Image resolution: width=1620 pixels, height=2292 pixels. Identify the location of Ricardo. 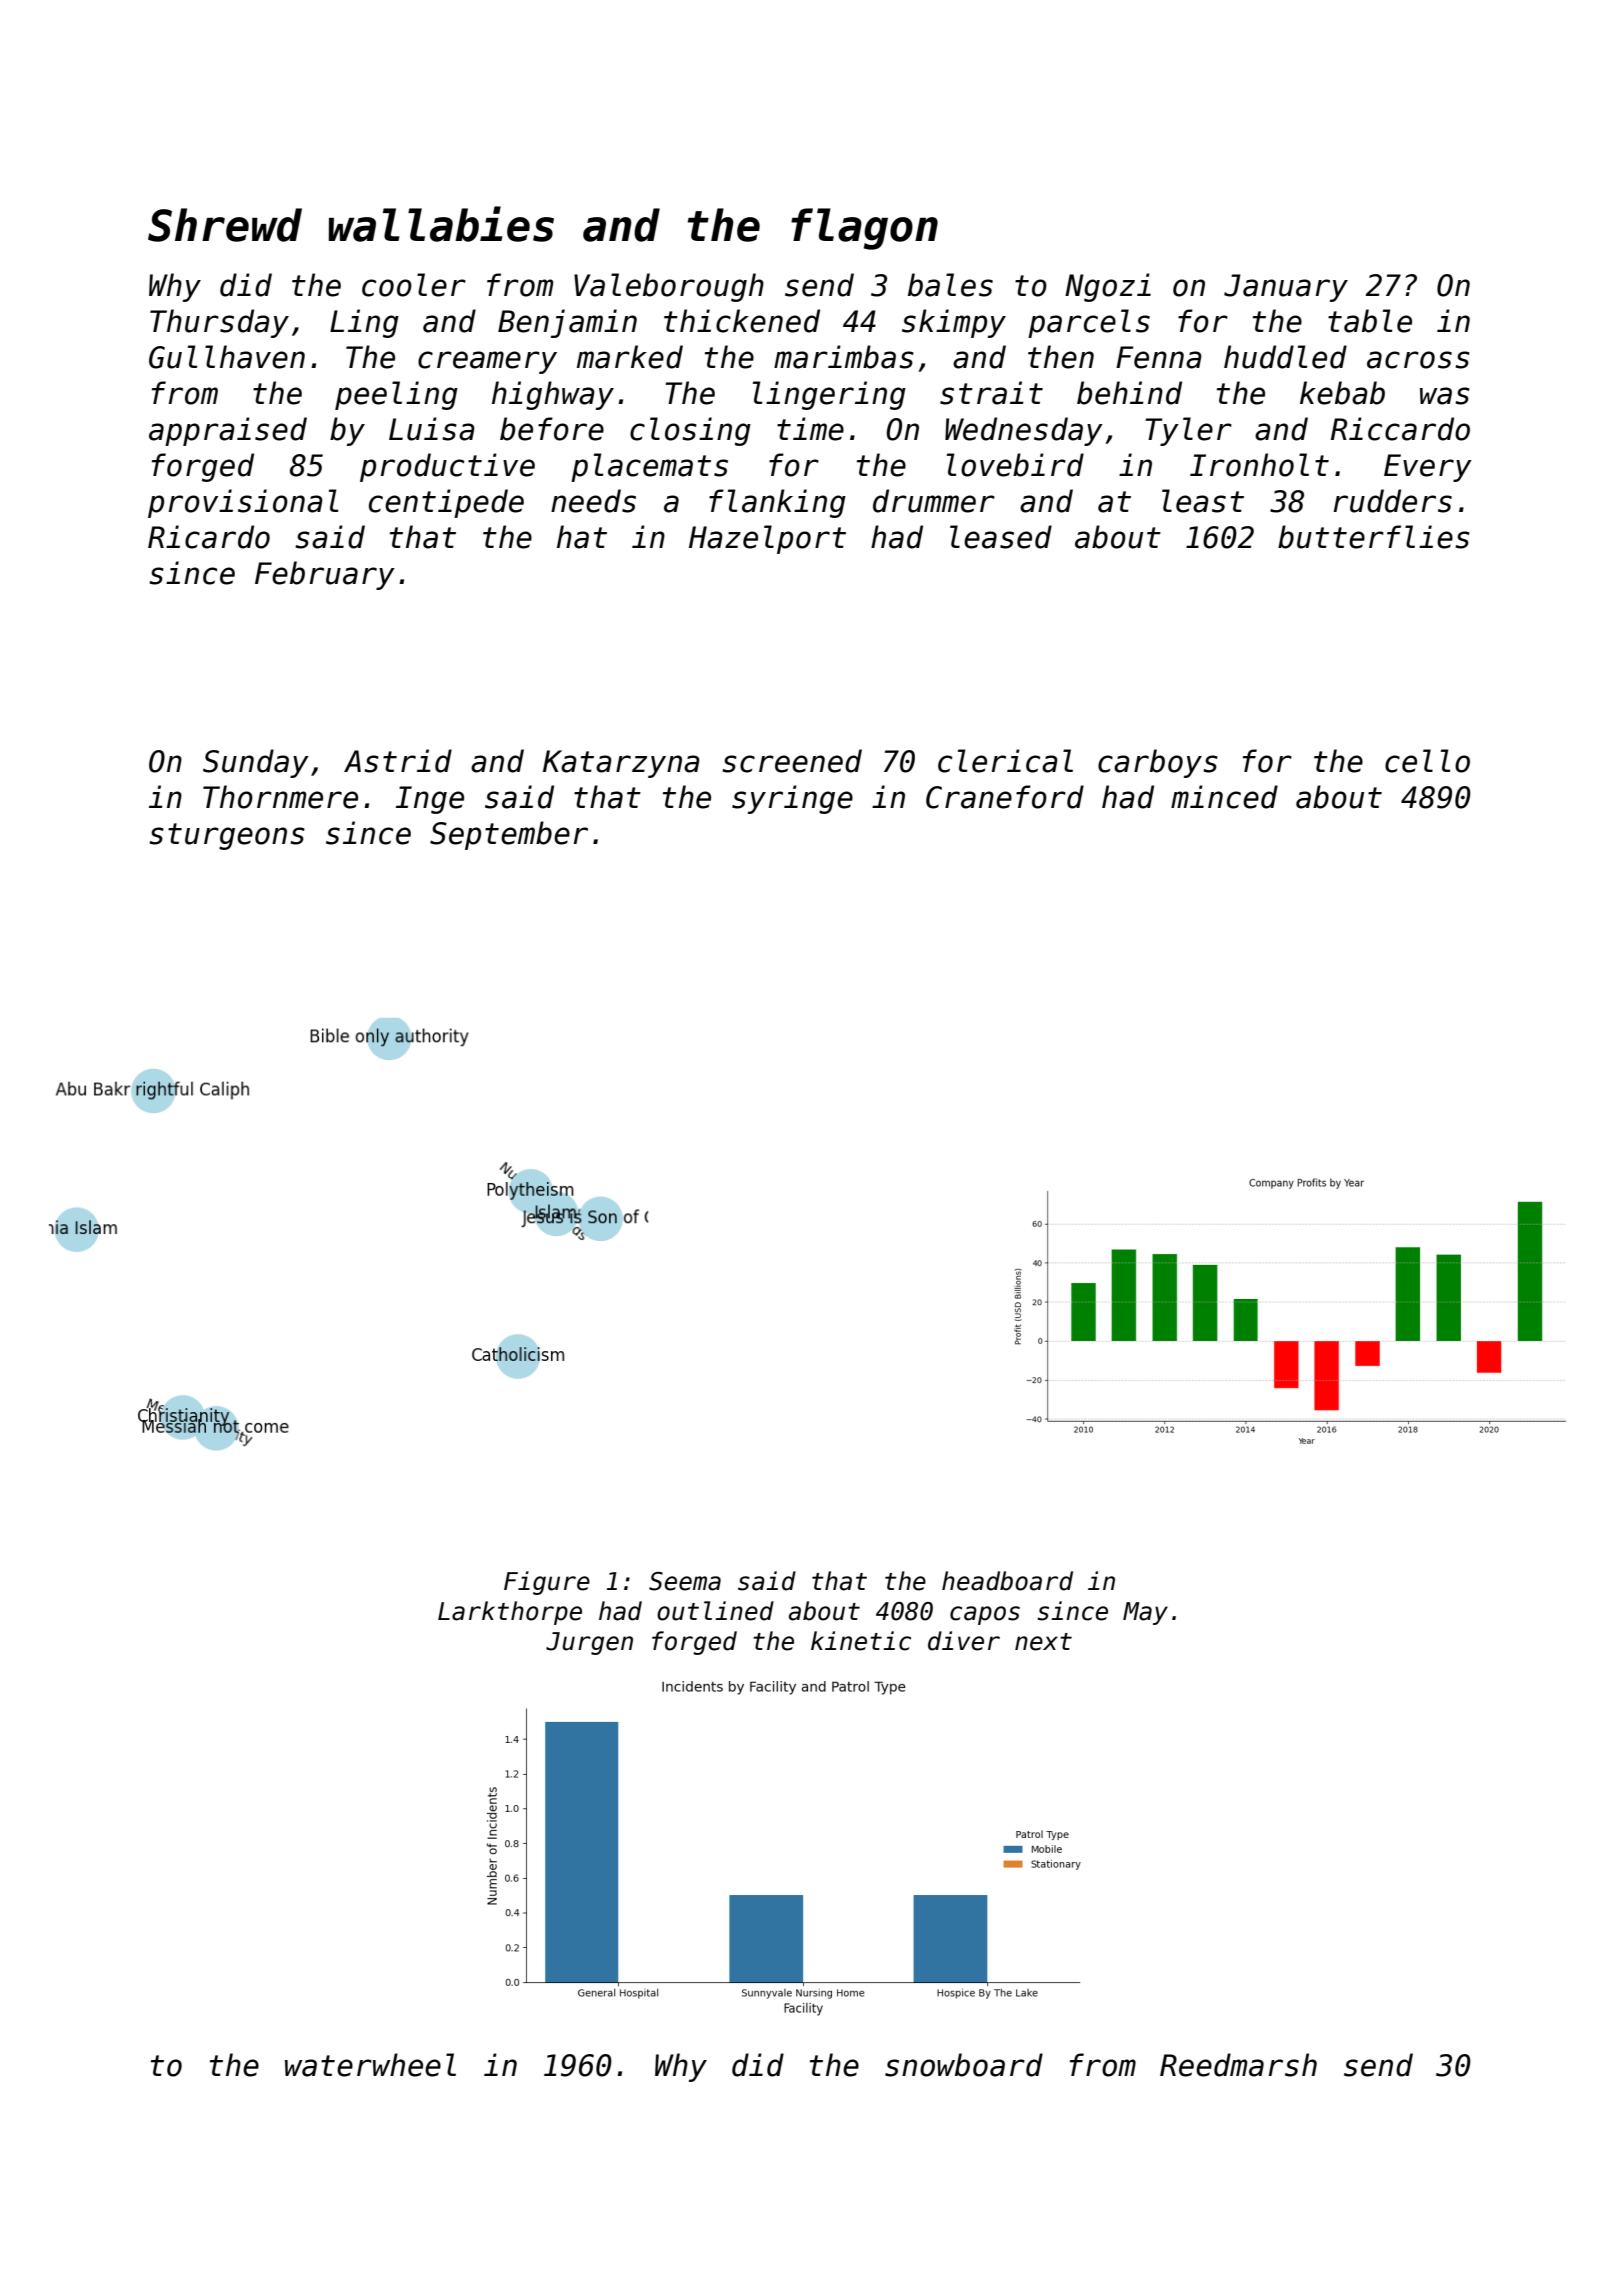
(209, 537).
